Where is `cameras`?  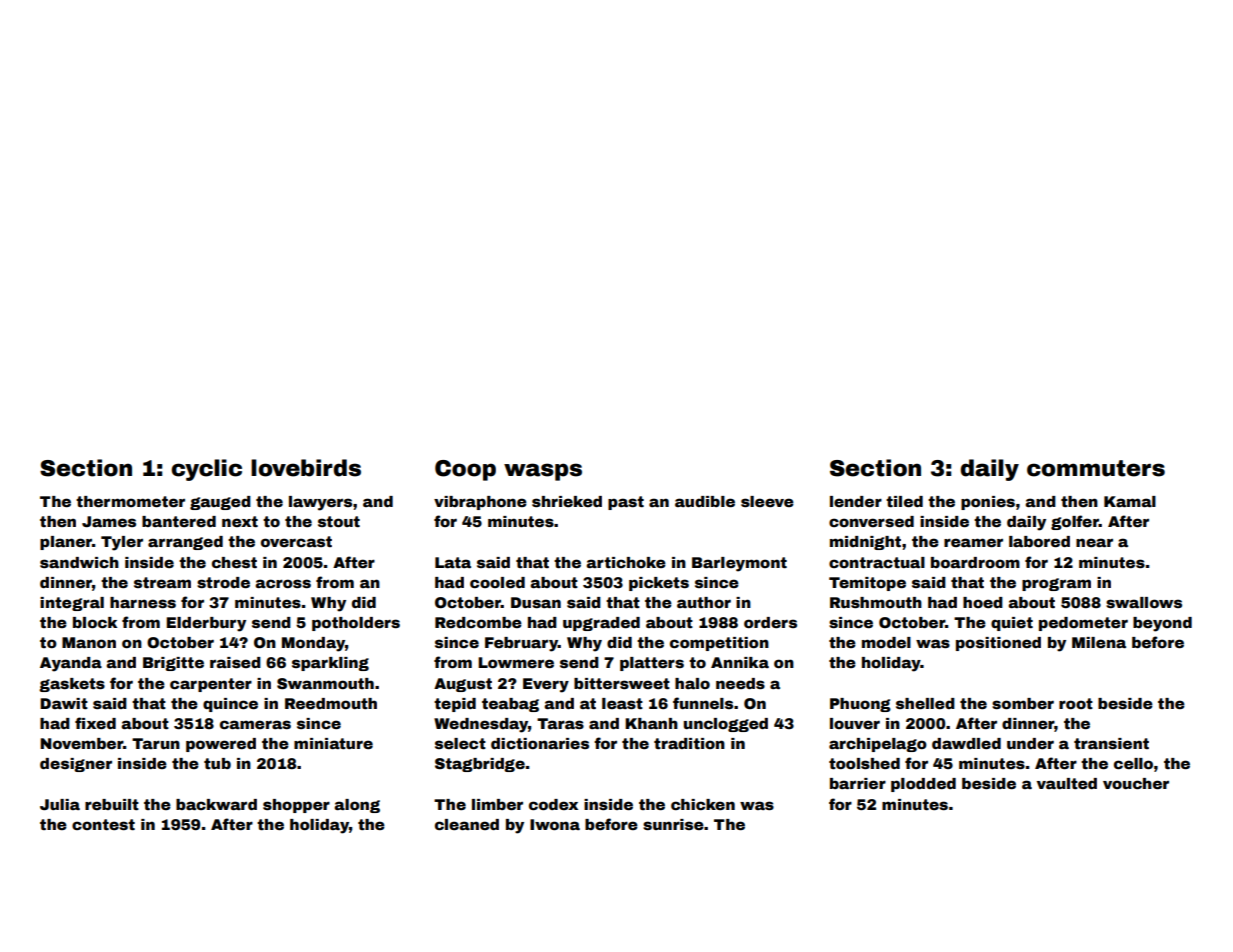
cameras is located at coordinates (255, 724).
